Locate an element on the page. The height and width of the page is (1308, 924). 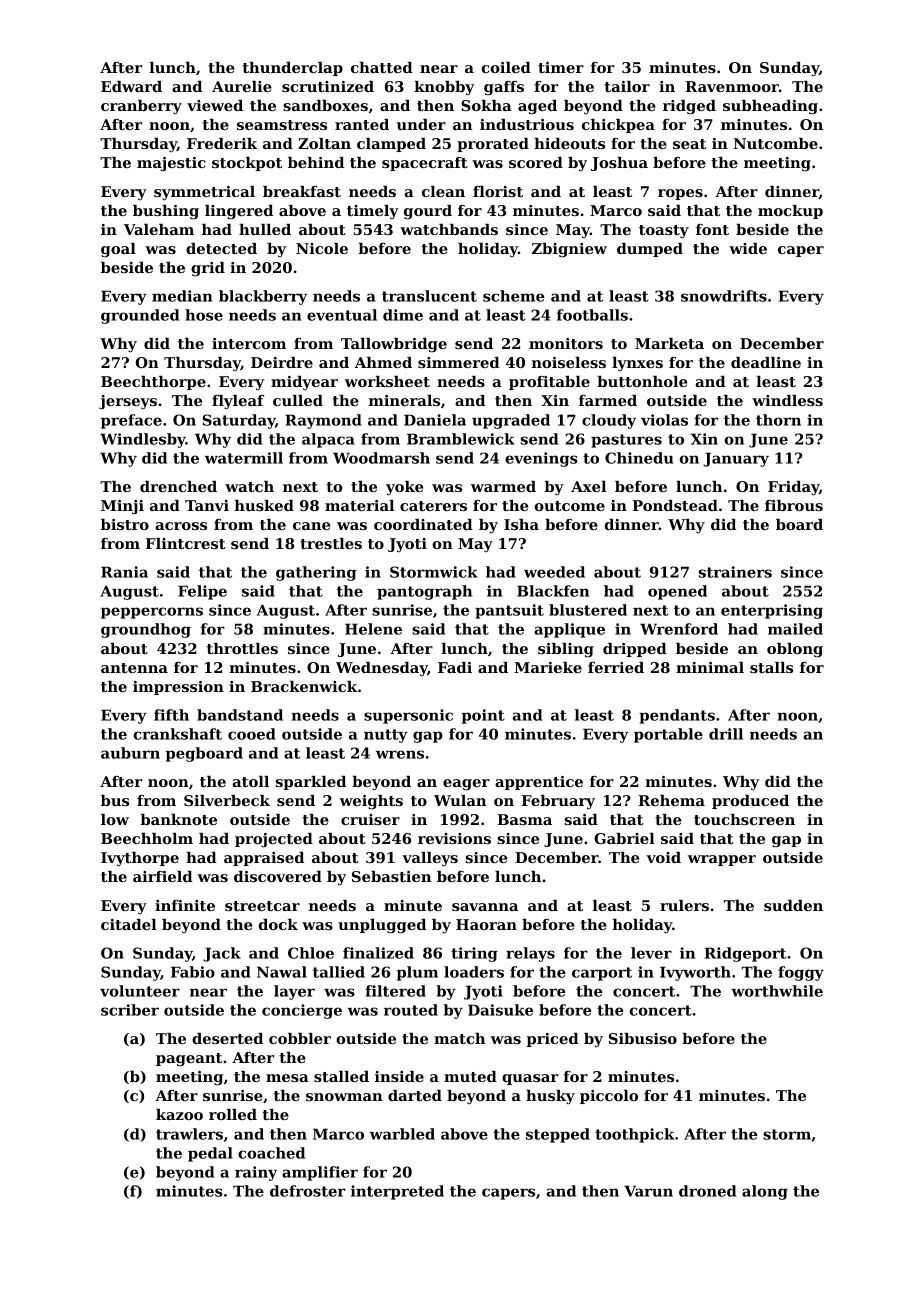
Wulan is located at coordinates (460, 800).
